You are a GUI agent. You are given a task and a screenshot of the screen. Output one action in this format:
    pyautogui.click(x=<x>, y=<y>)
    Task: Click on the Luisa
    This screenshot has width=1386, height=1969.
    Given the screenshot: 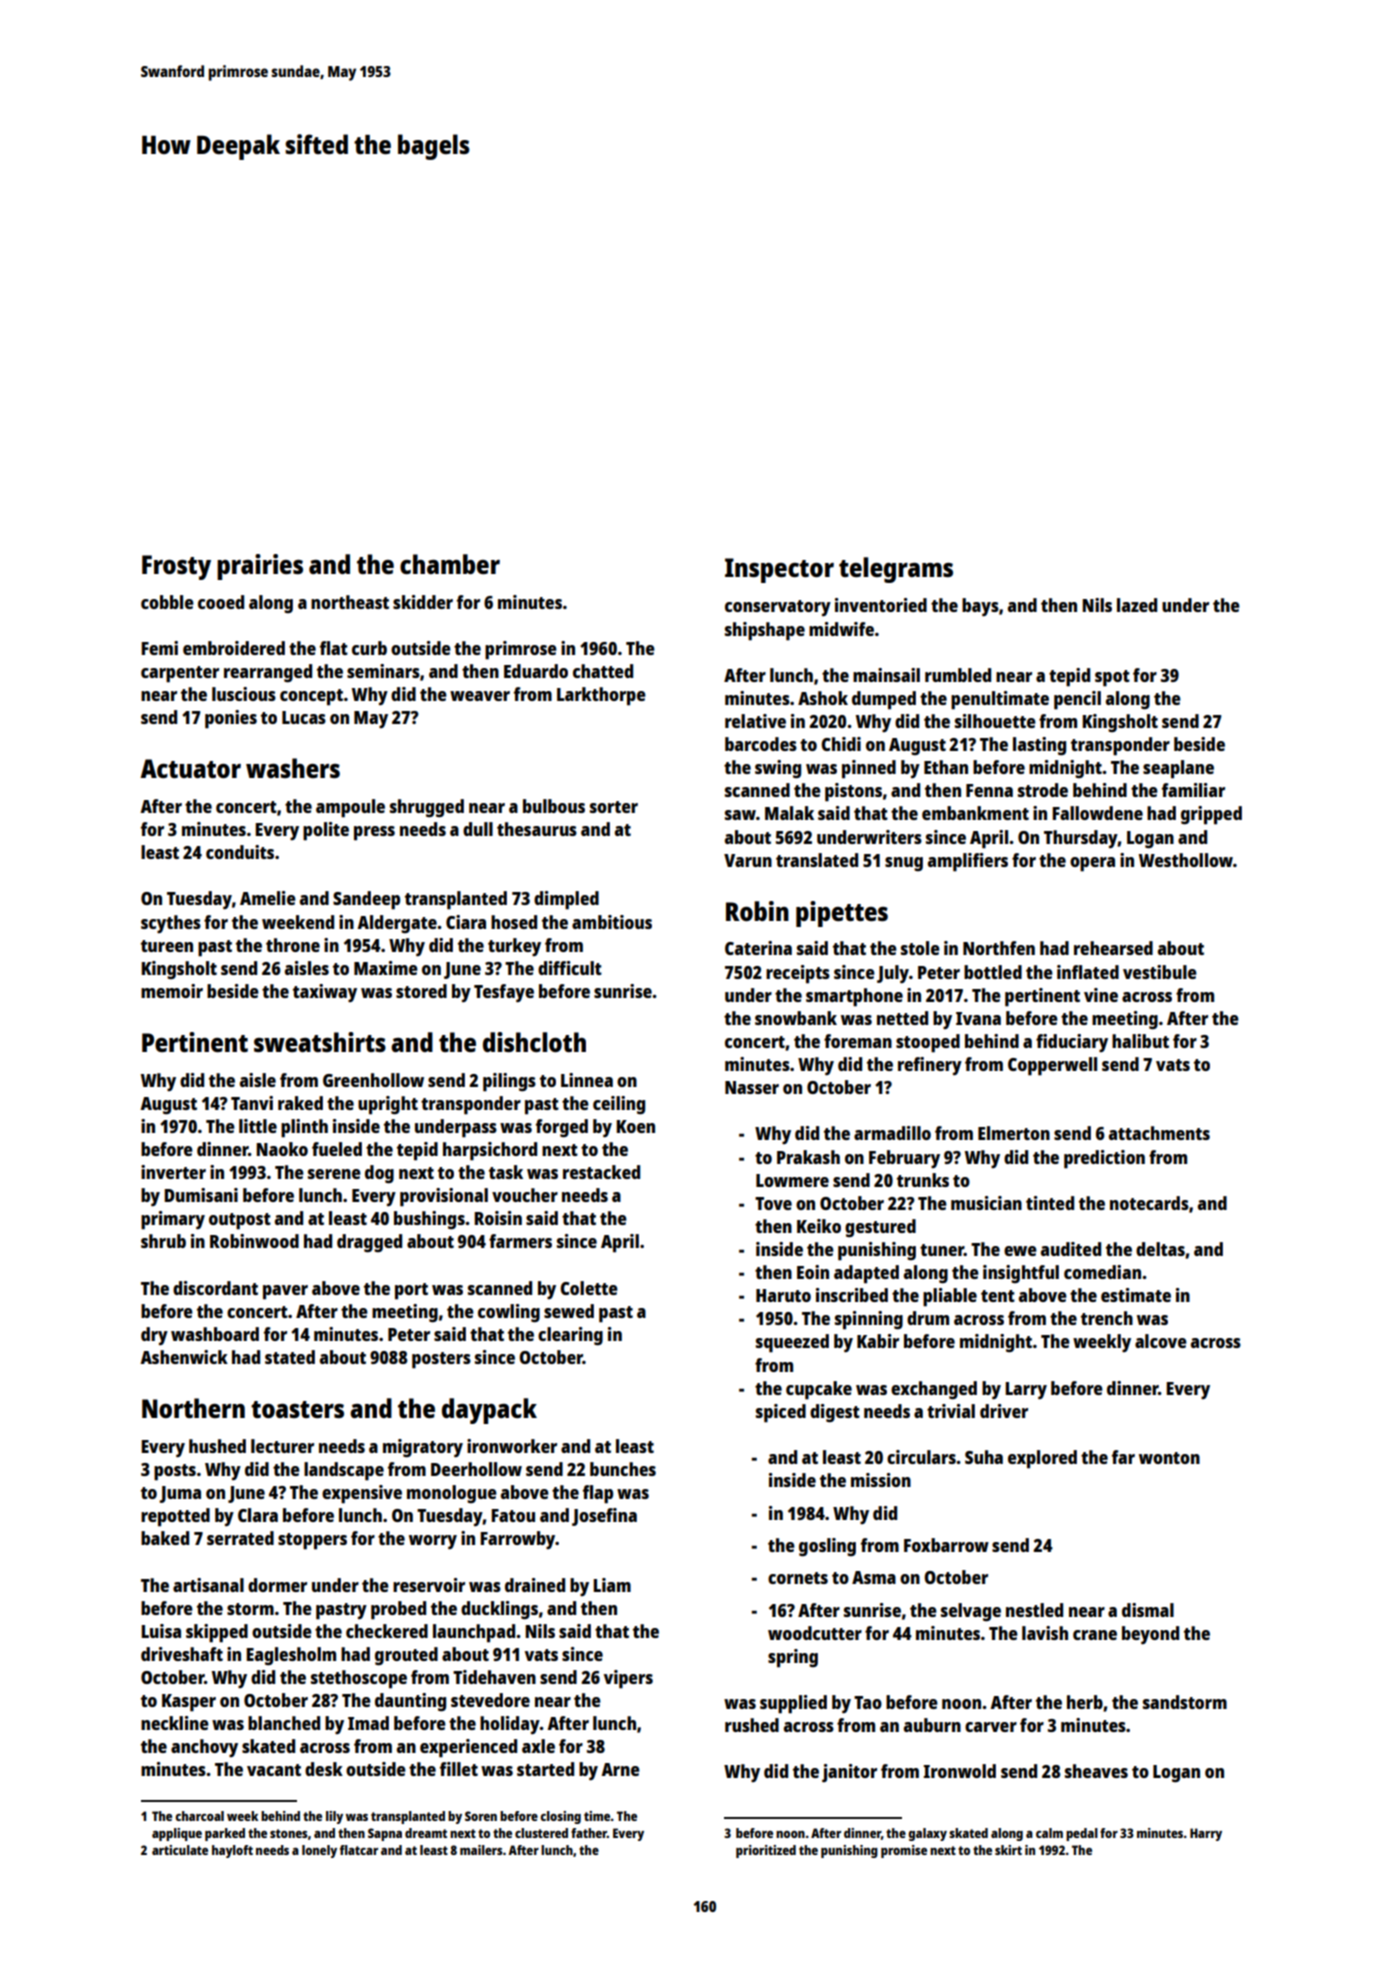 What is the action you would take?
    pyautogui.click(x=161, y=1631)
